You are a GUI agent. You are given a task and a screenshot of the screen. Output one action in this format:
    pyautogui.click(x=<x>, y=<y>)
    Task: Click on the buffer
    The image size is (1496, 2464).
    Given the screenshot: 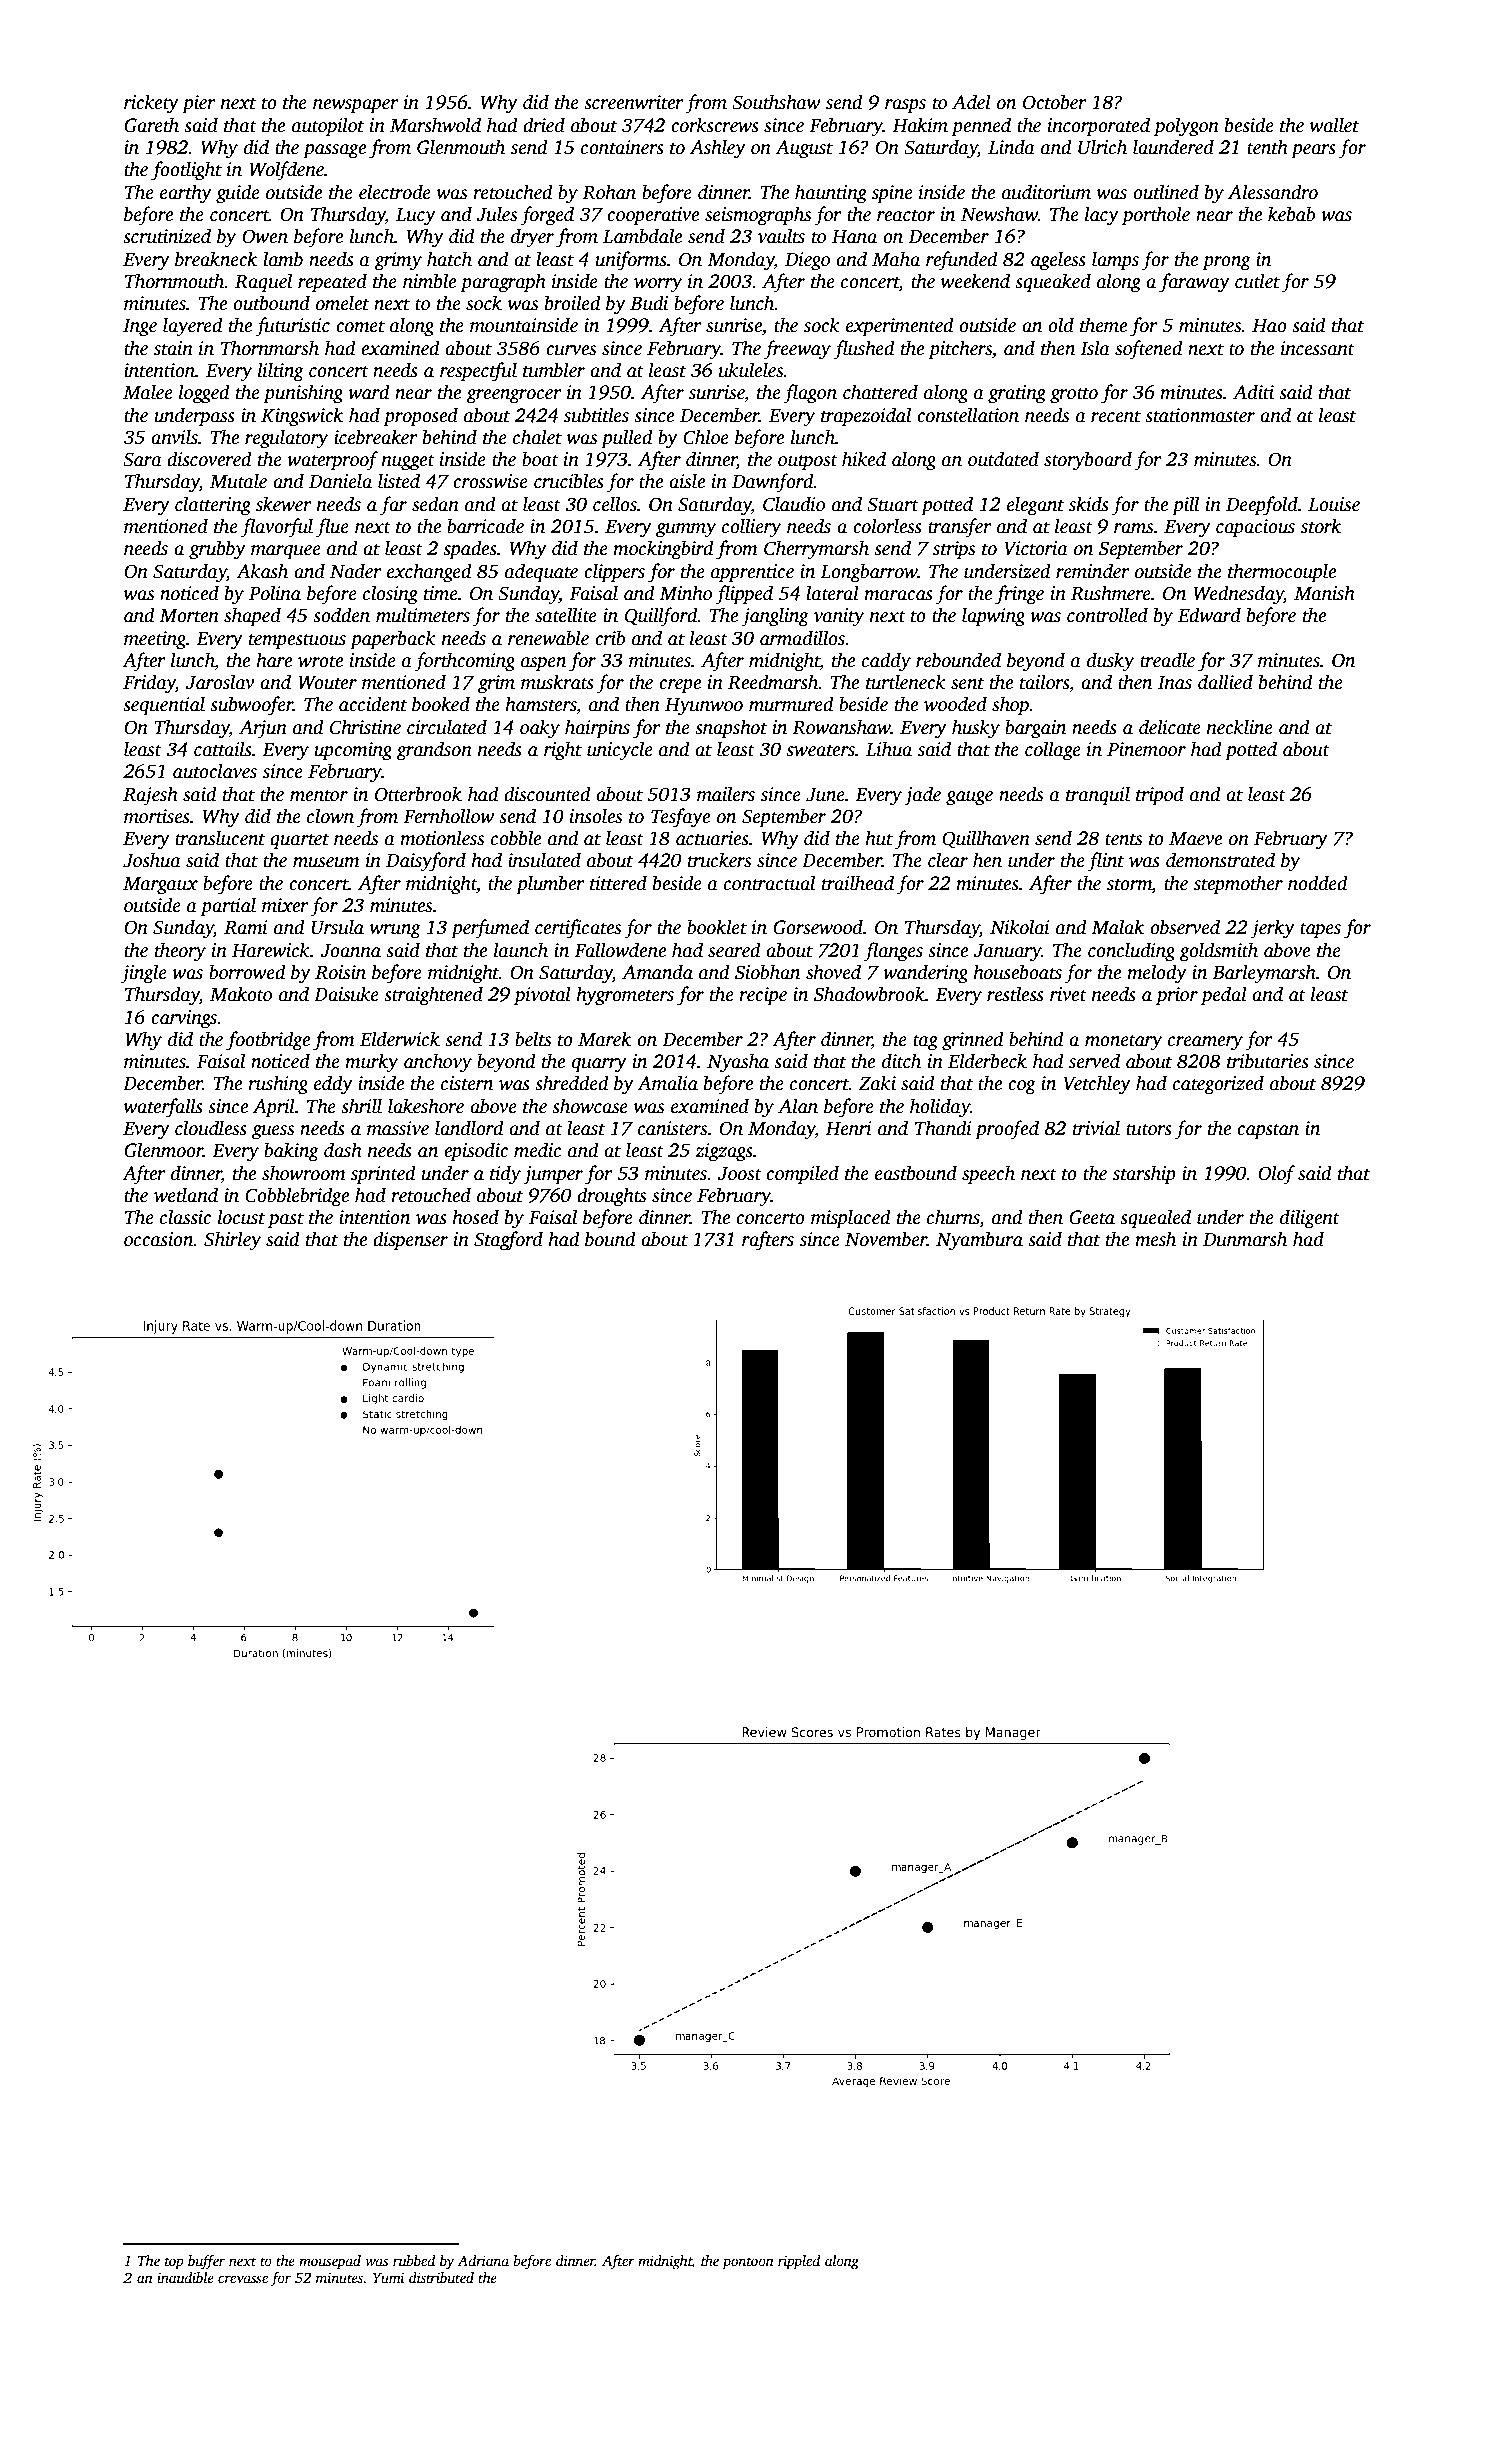 What is the action you would take?
    pyautogui.click(x=206, y=2262)
